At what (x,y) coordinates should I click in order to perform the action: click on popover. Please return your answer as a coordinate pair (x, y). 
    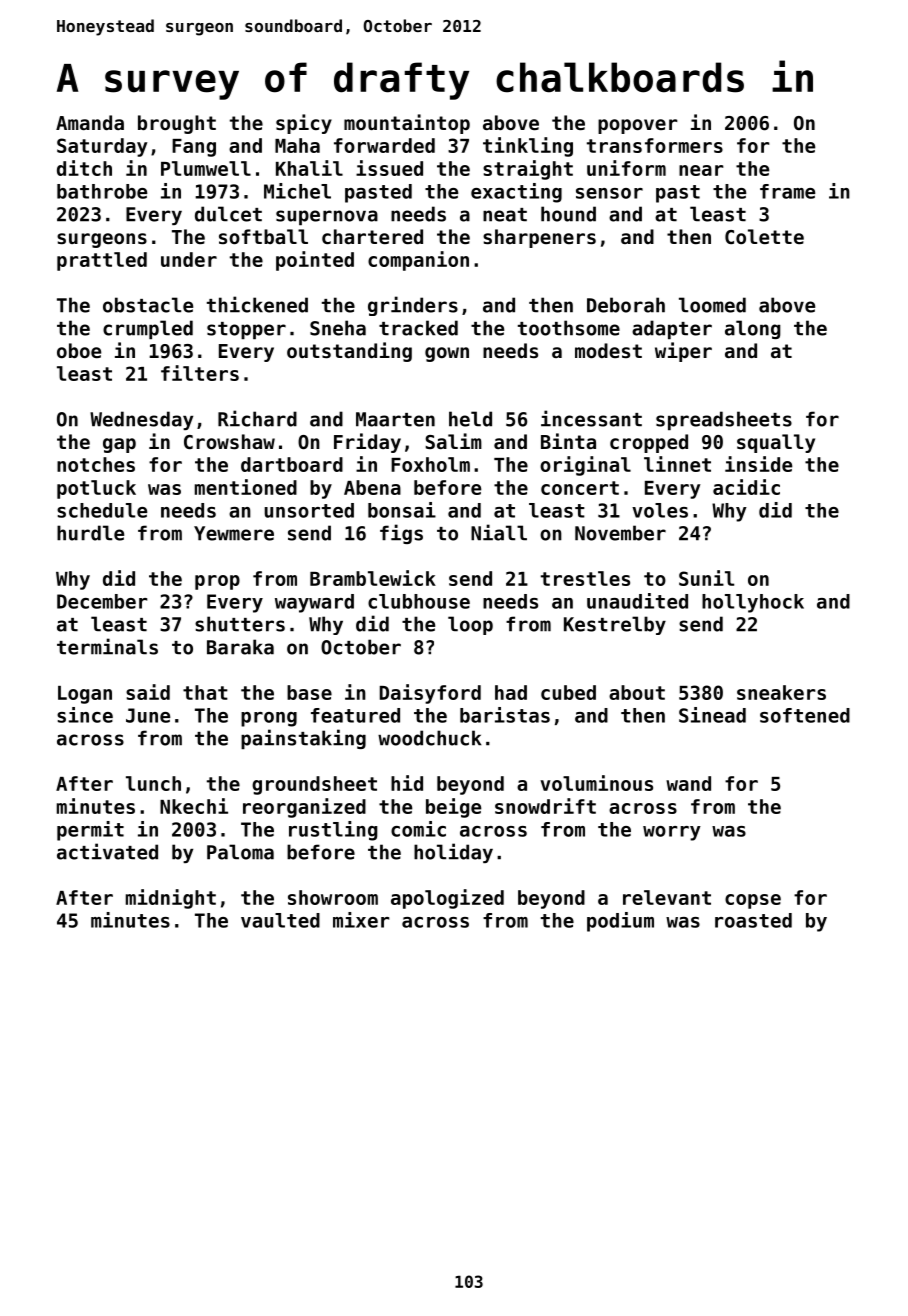
    Looking at the image, I should click on (638, 126).
